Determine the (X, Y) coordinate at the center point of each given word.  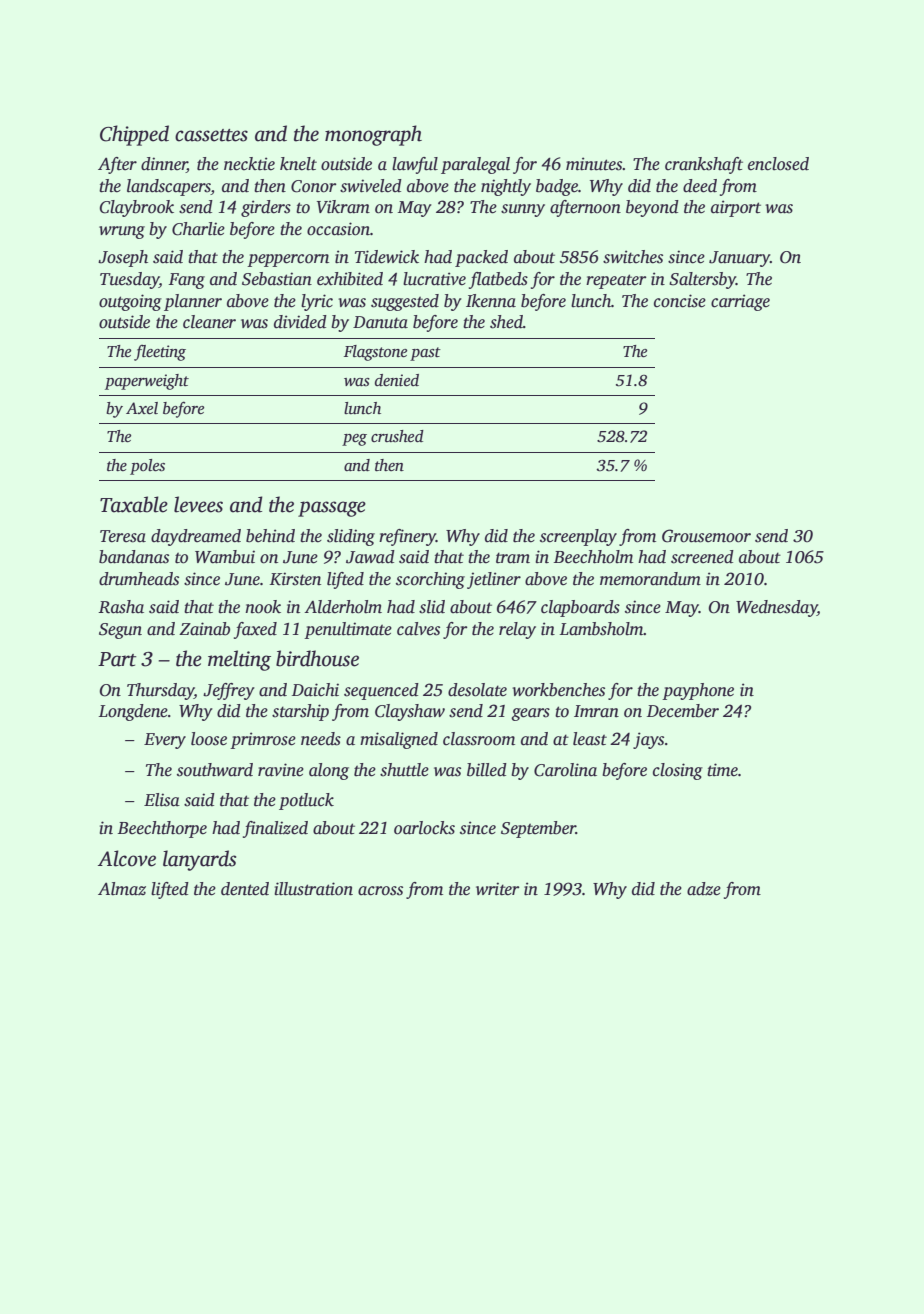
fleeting (160, 353)
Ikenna (491, 301)
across (380, 891)
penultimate (348, 630)
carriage (740, 302)
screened (702, 557)
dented (245, 889)
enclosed (778, 164)
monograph (373, 135)
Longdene (133, 712)
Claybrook (137, 208)
